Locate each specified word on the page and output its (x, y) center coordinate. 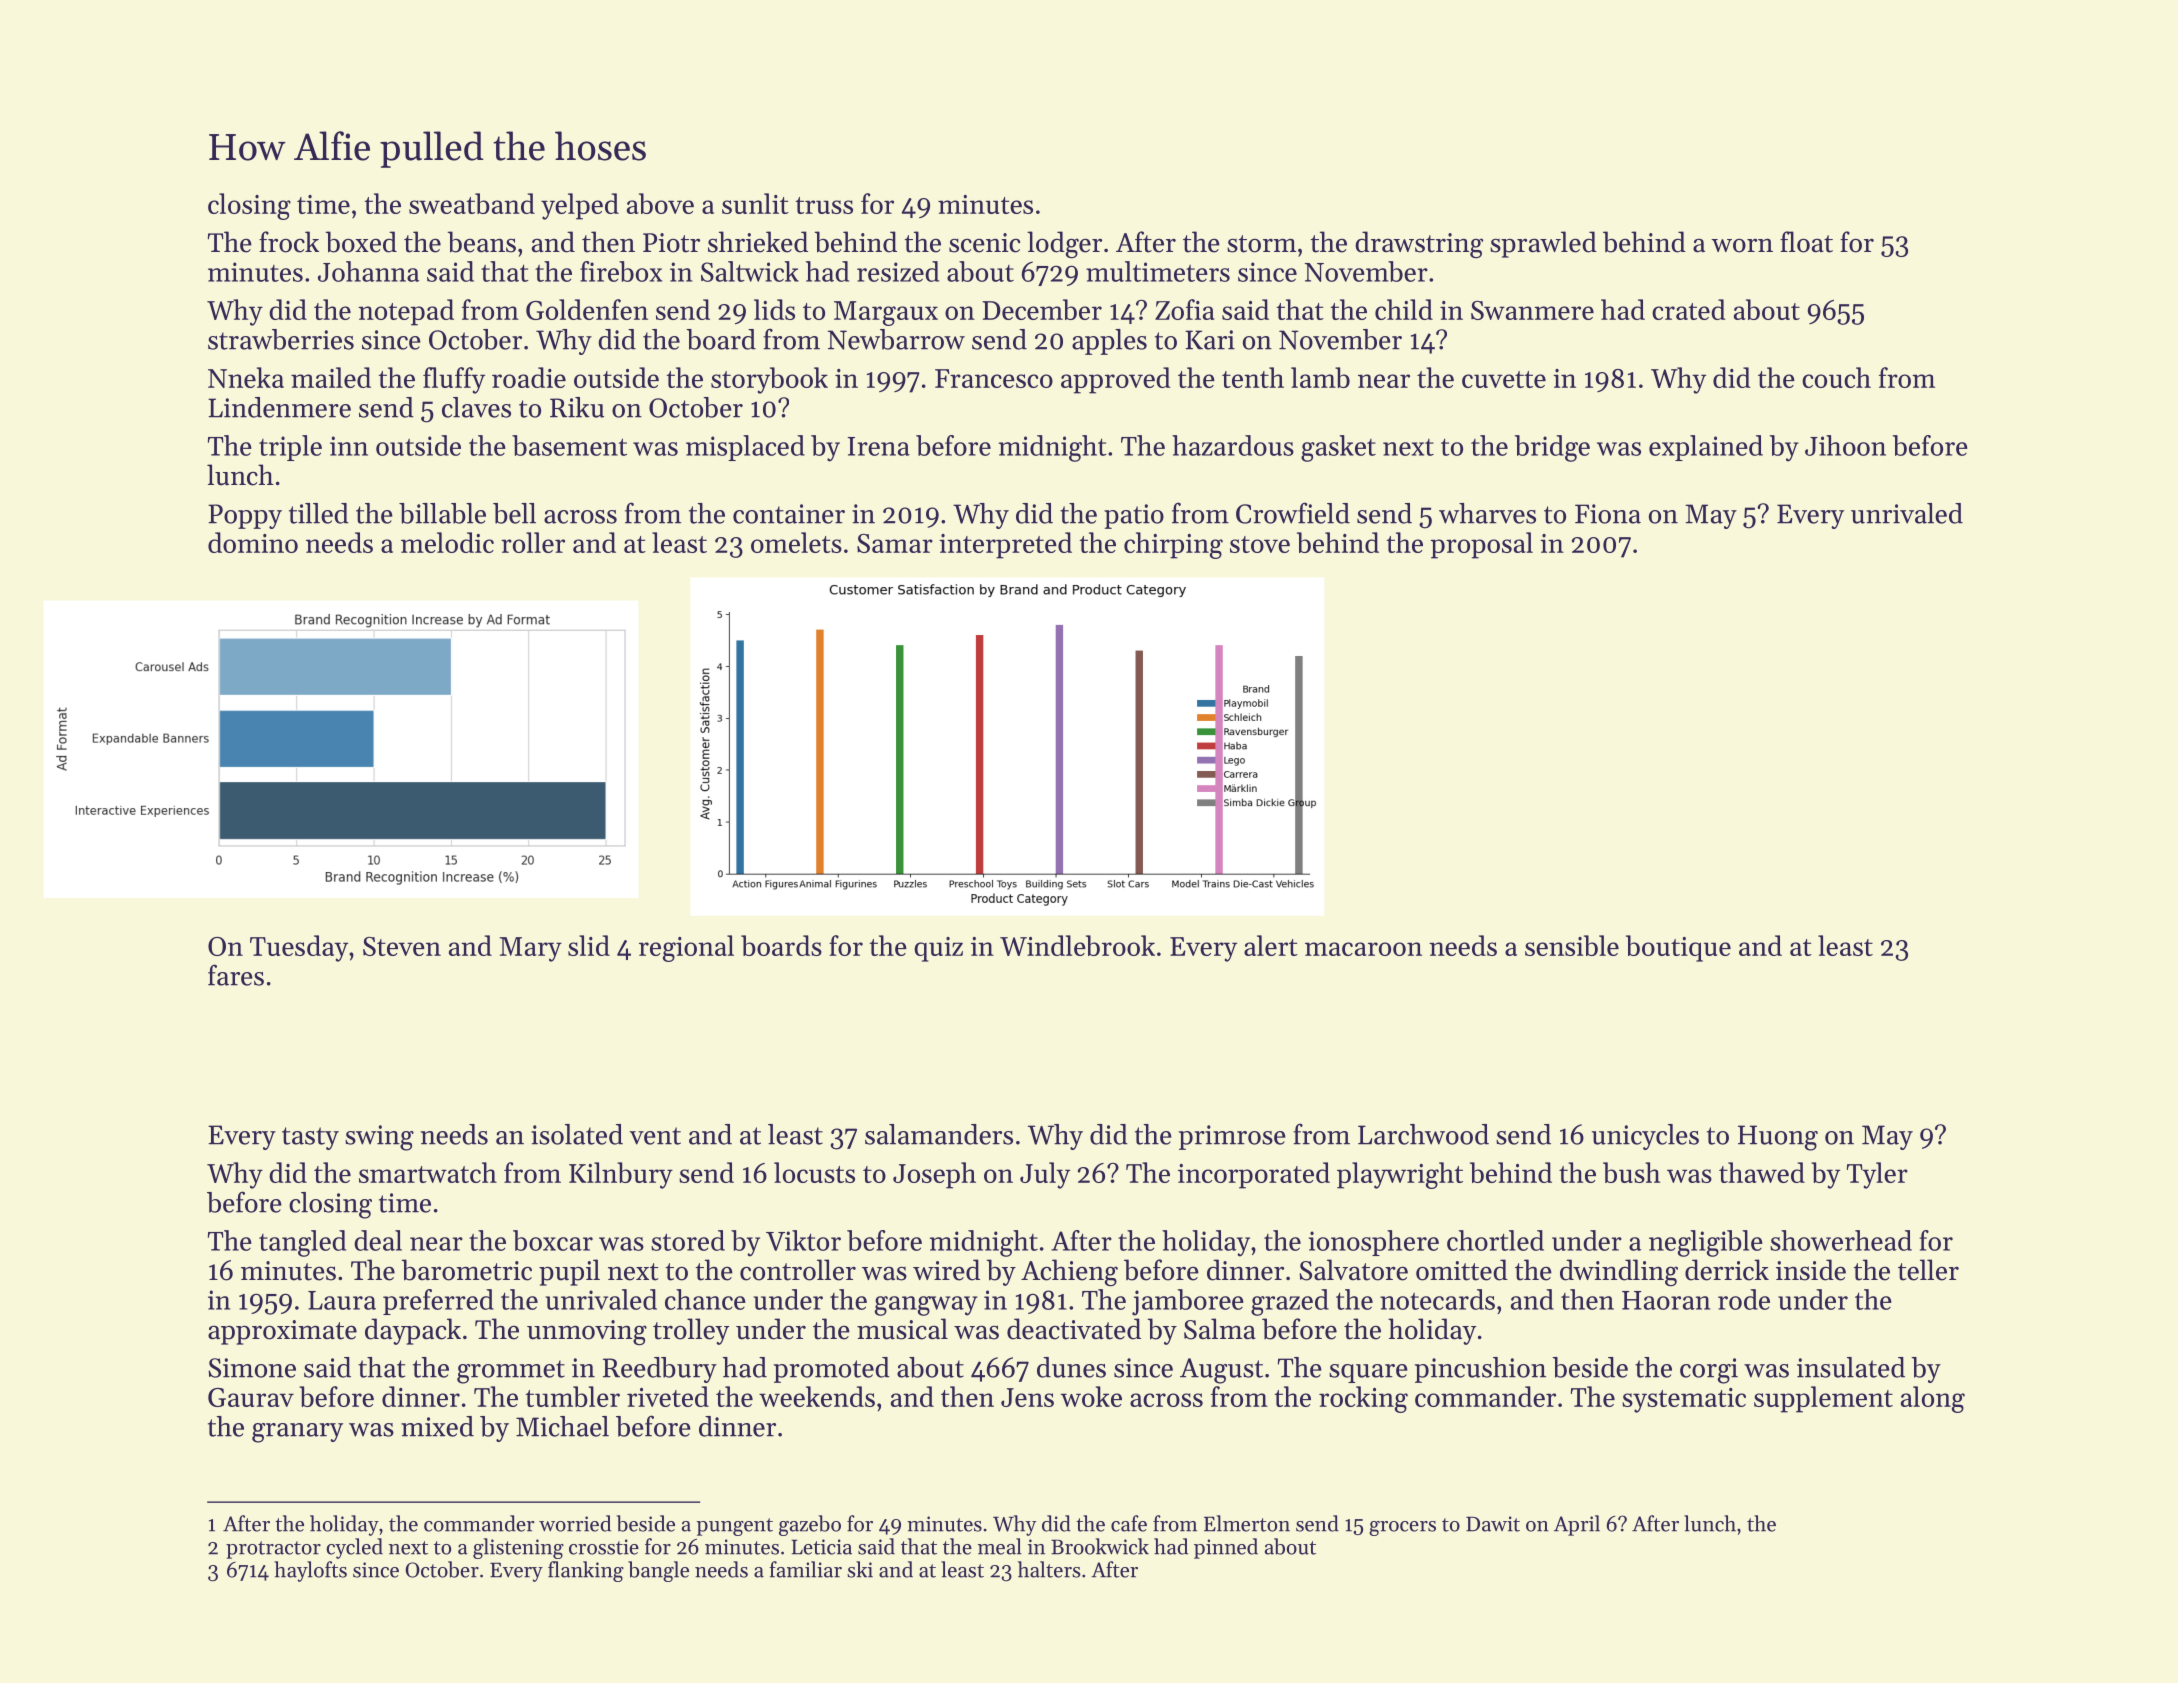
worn (1742, 245)
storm (1261, 244)
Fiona (1608, 514)
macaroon (1363, 949)
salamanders (939, 1134)
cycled (354, 1548)
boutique (1678, 948)
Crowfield (1293, 513)
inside (1811, 1270)
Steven (402, 946)
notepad (406, 312)
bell (514, 513)
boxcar (553, 1240)
